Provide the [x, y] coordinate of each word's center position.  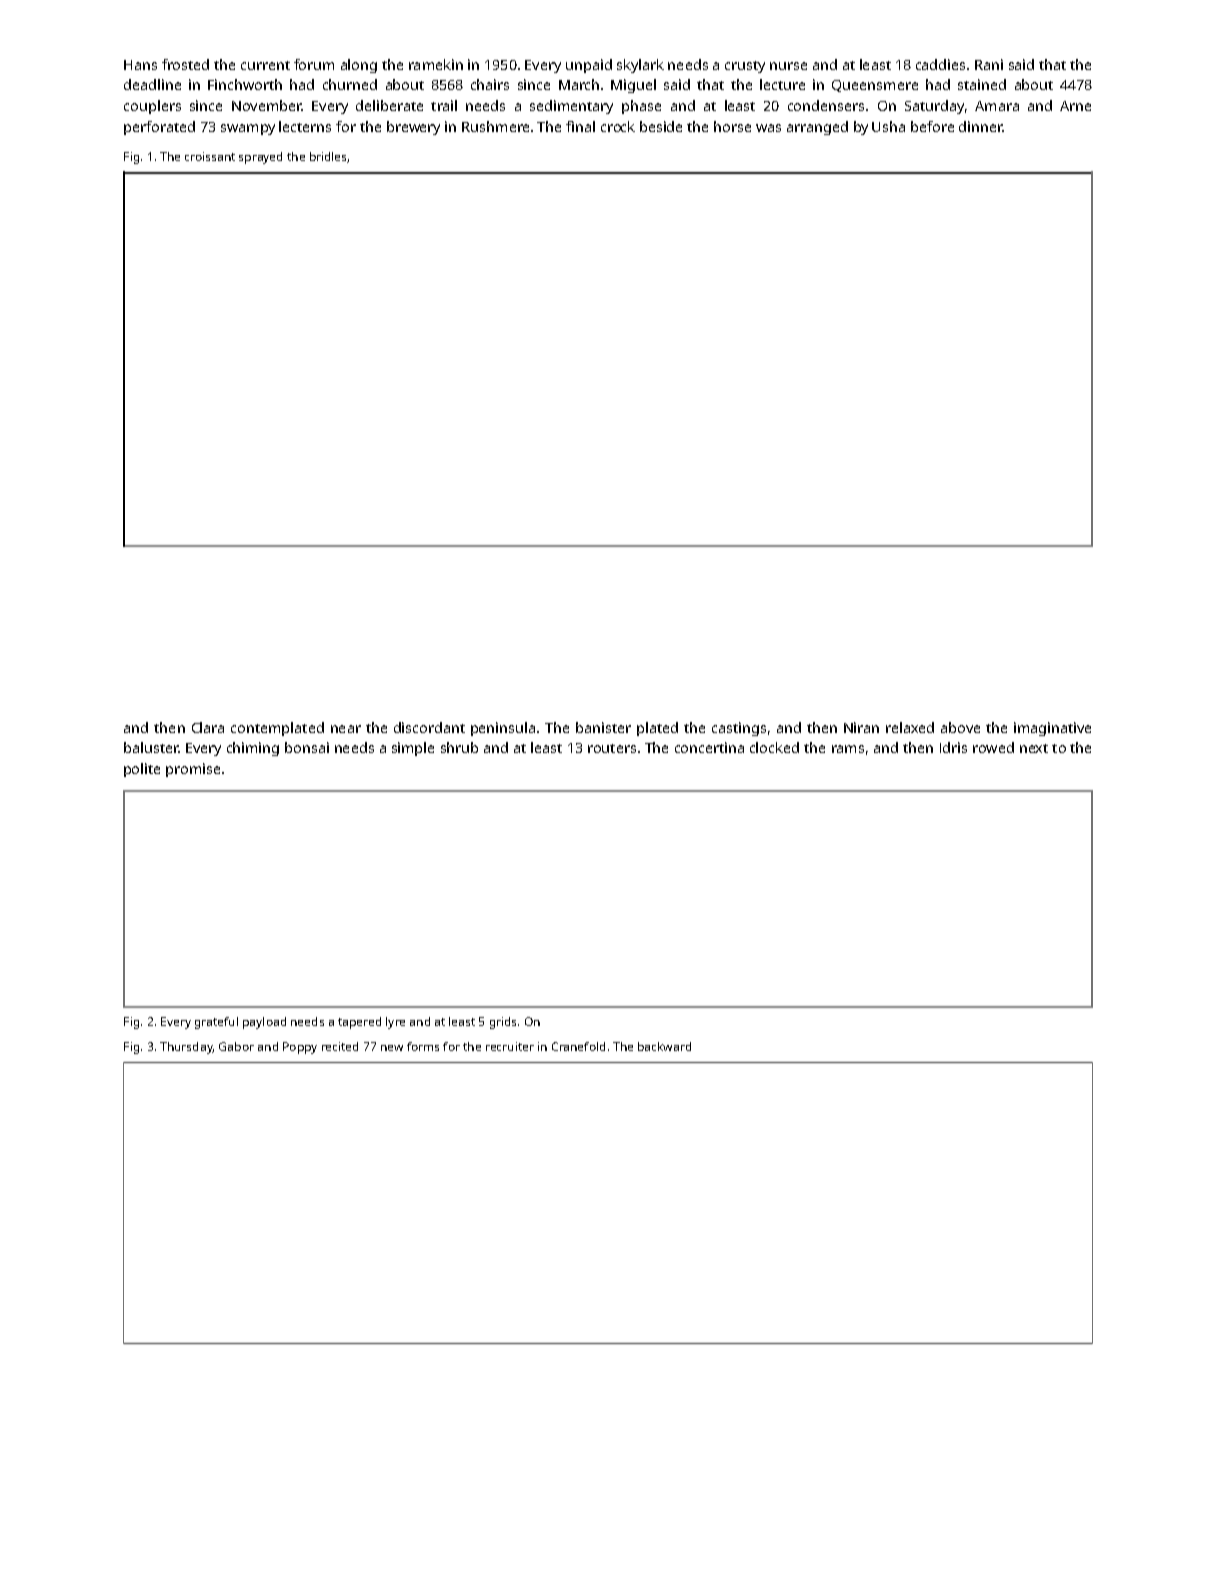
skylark [640, 66]
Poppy [300, 1048]
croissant [210, 156]
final [580, 126]
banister [603, 727]
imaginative [1052, 729]
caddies [940, 64]
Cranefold [578, 1046]
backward [664, 1046]
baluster [151, 747]
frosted [185, 64]
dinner [980, 126]
